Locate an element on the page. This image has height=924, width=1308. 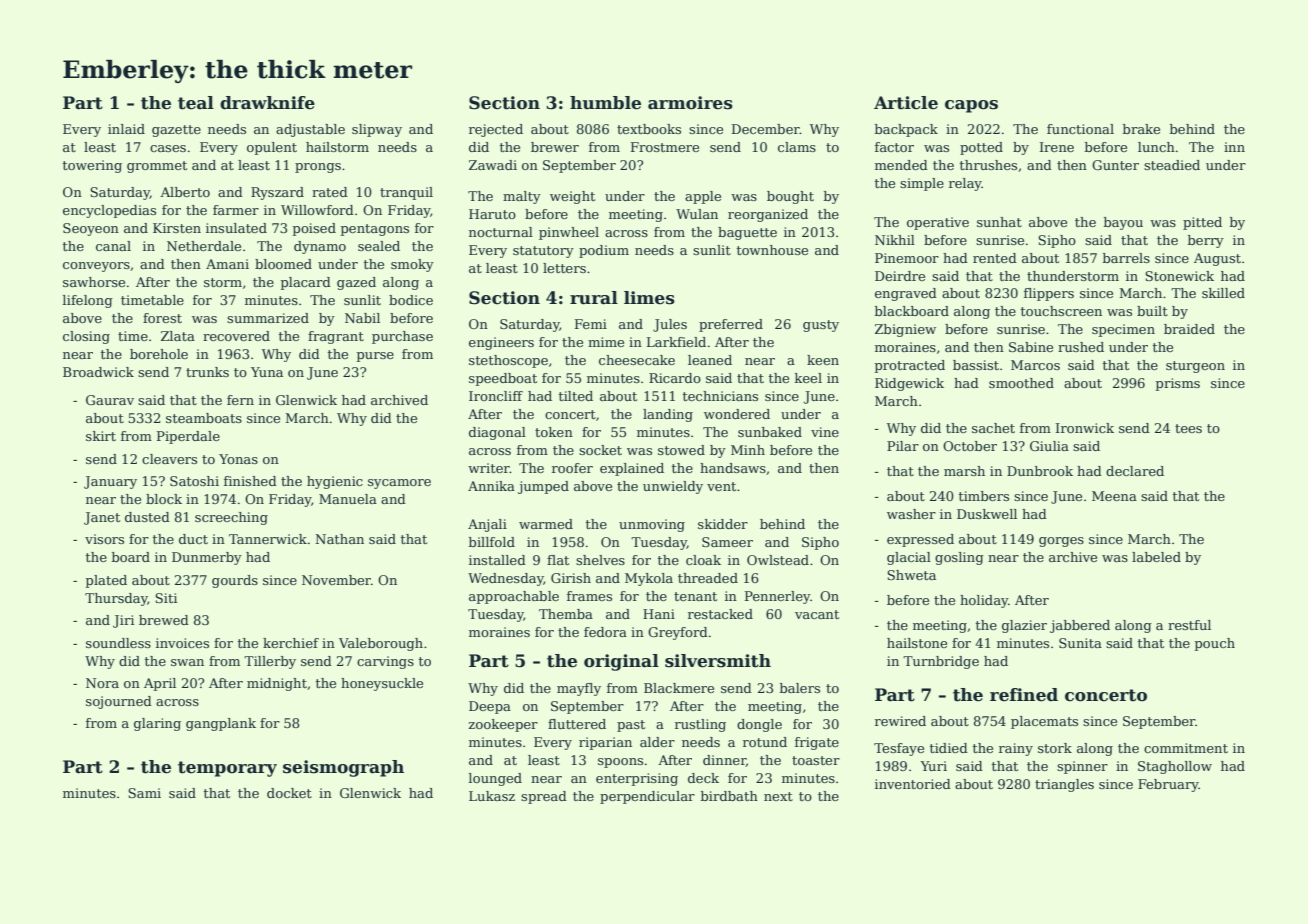
Article is located at coordinates (906, 103).
